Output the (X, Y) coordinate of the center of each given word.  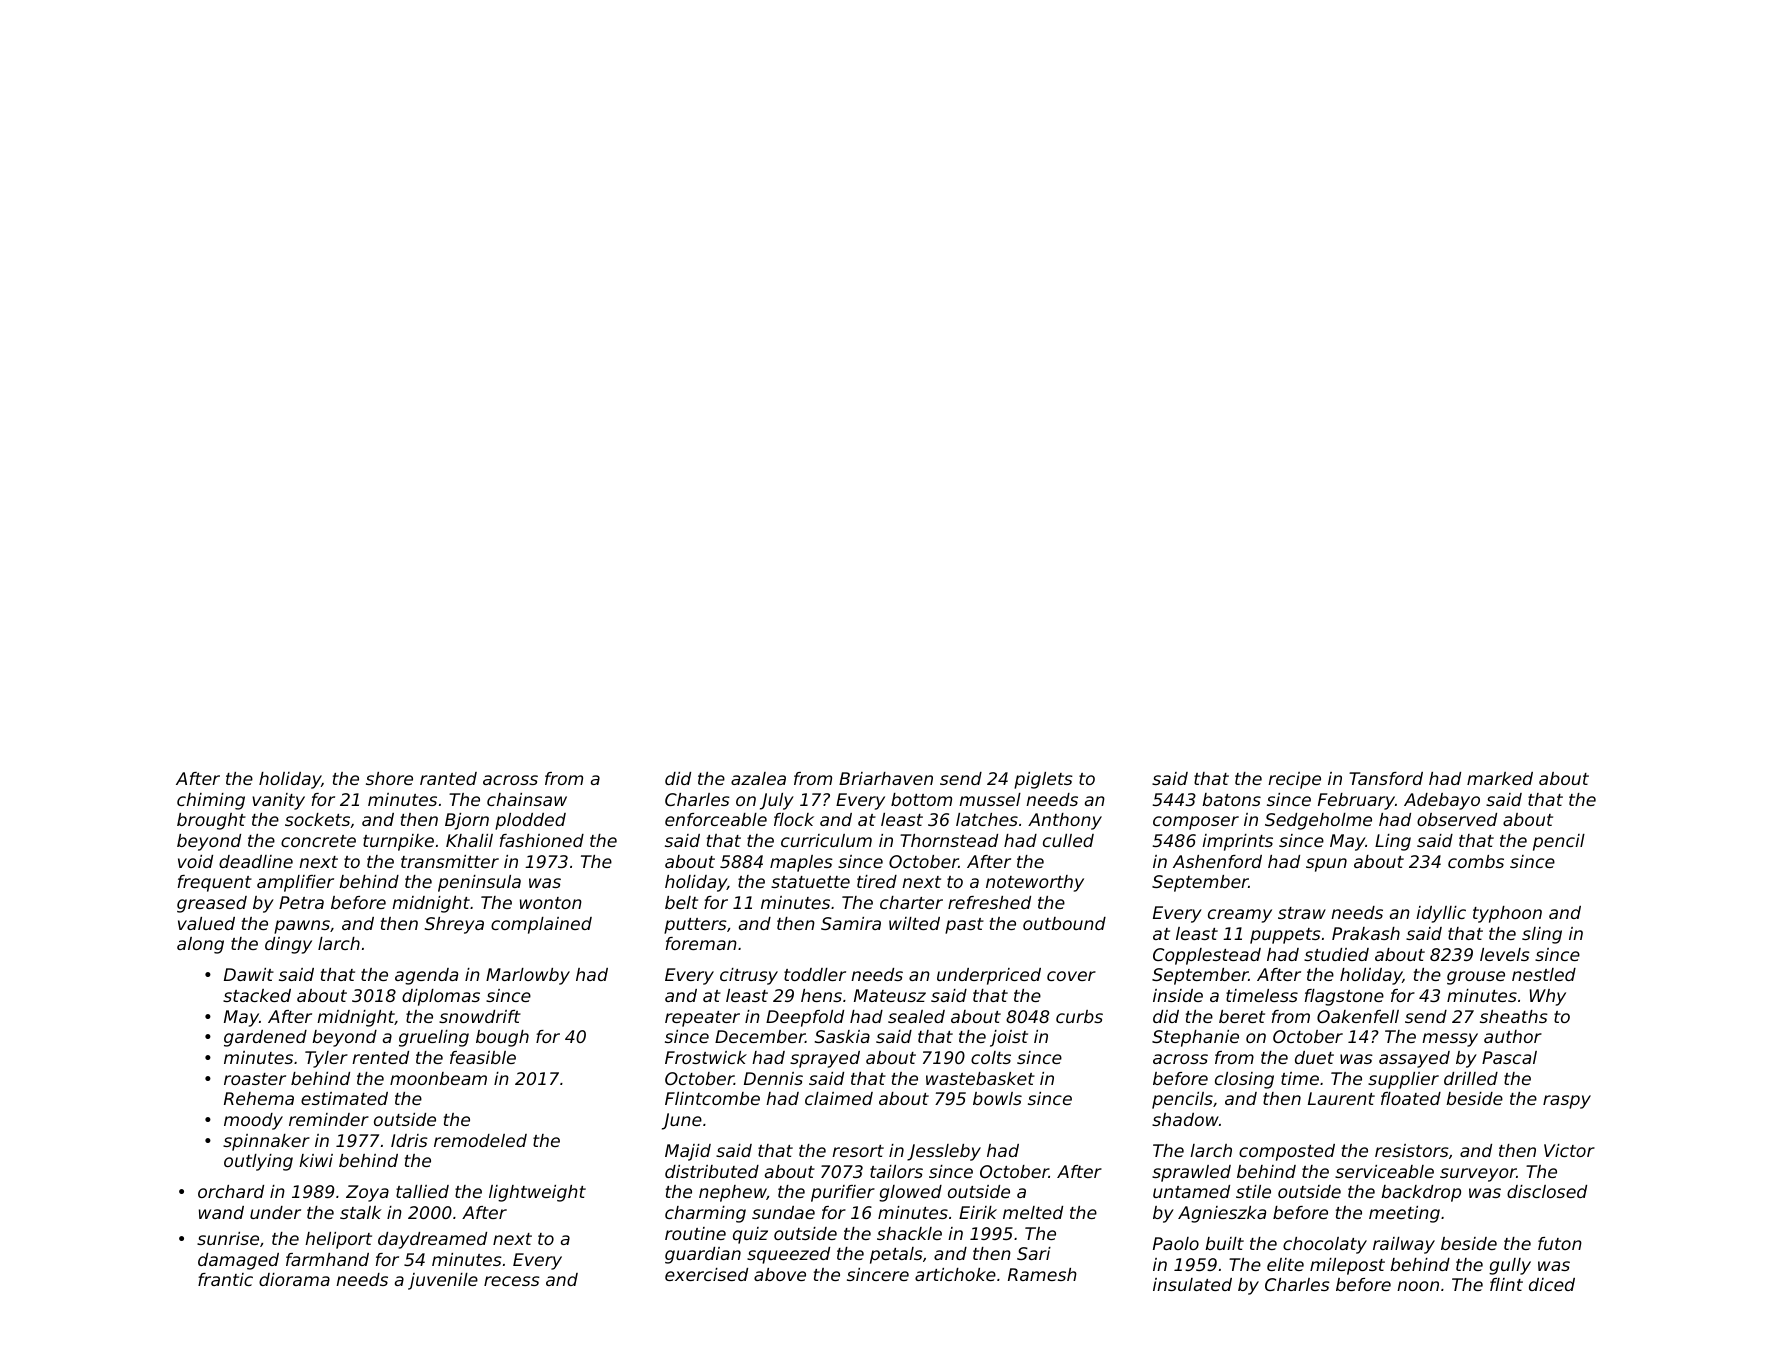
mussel (990, 799)
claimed (839, 1098)
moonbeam (438, 1078)
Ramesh (1042, 1274)
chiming (211, 801)
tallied (422, 1191)
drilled (1471, 1078)
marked (1500, 778)
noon (1418, 1286)
